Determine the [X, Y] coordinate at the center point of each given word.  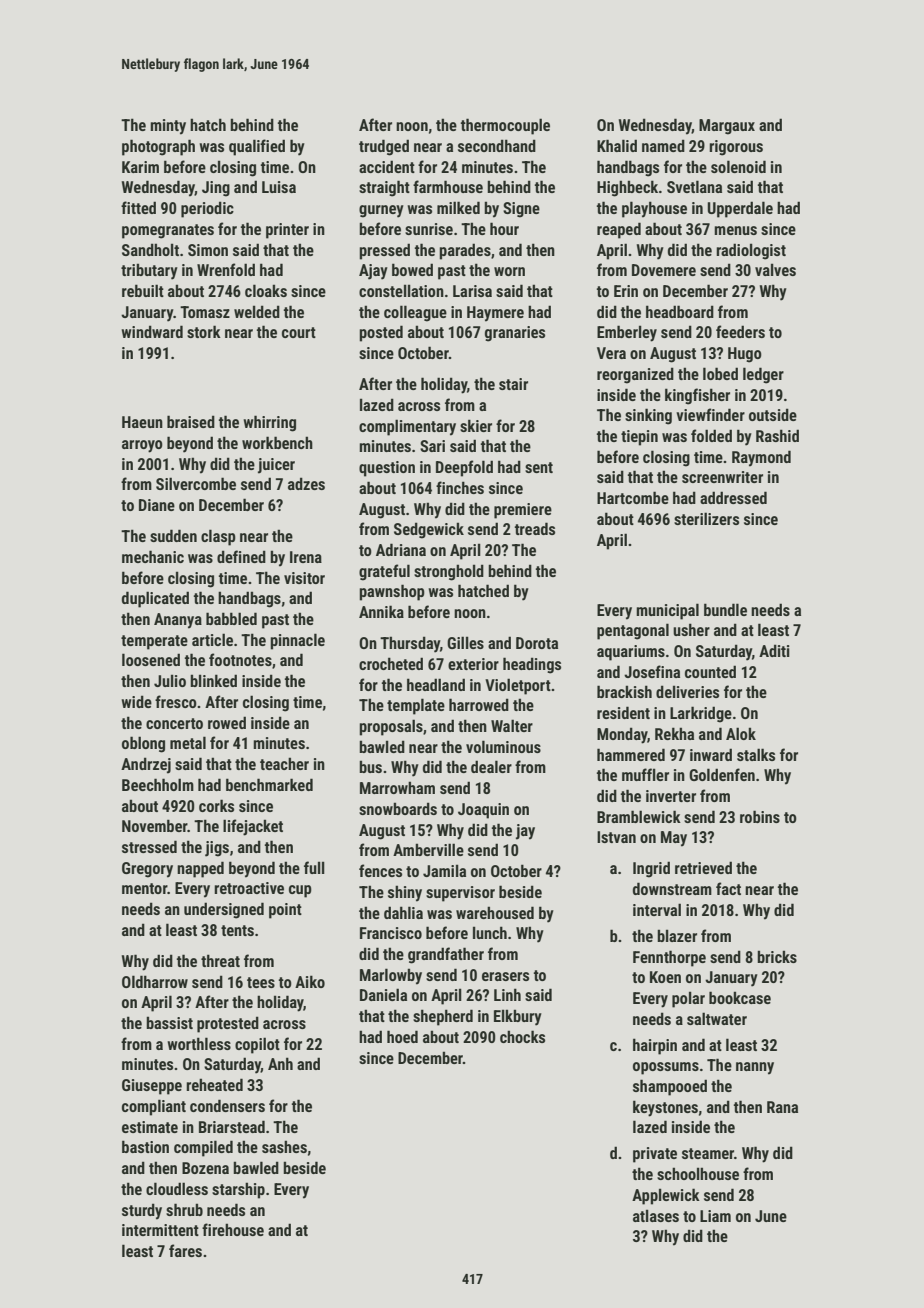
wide [136, 701]
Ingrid [651, 869]
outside [773, 414]
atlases [656, 1215]
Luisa [279, 187]
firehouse [233, 1229]
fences [380, 870]
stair [513, 384]
